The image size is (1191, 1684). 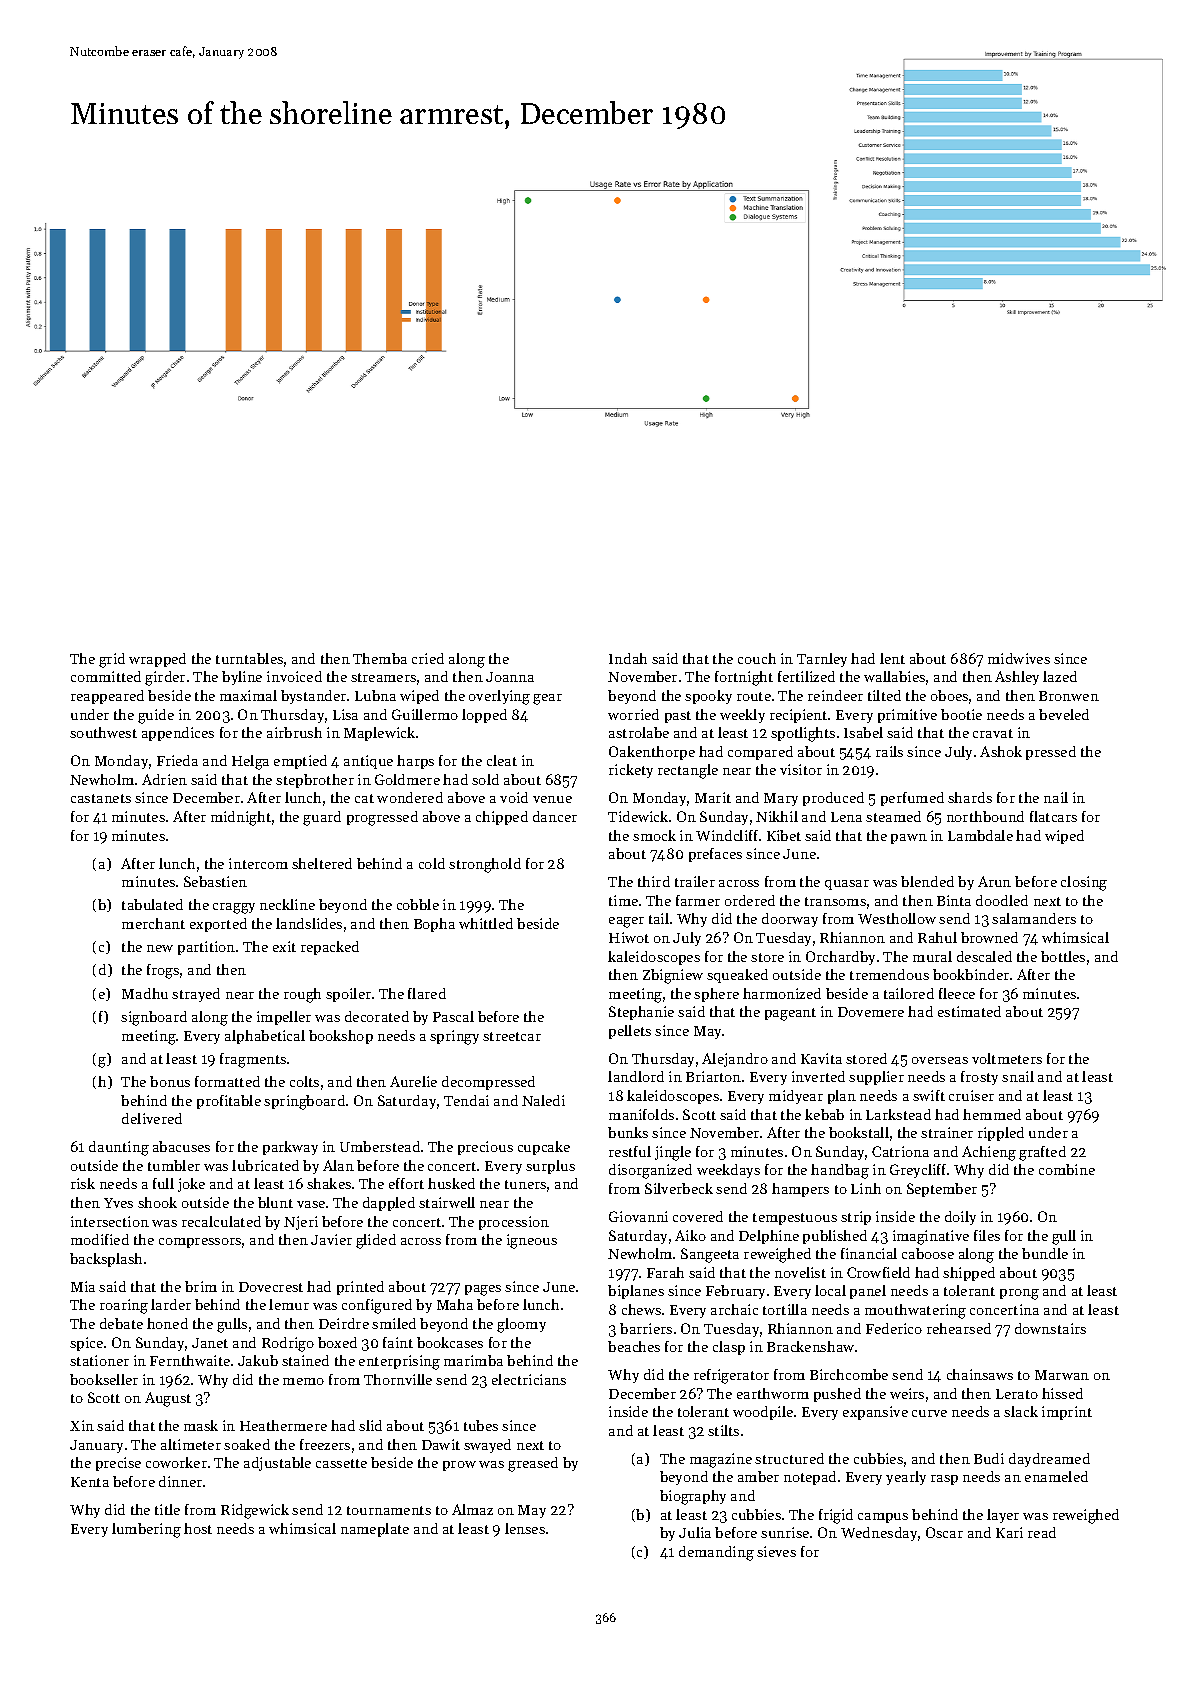 I want to click on Aurelie, so click(x=413, y=1081).
